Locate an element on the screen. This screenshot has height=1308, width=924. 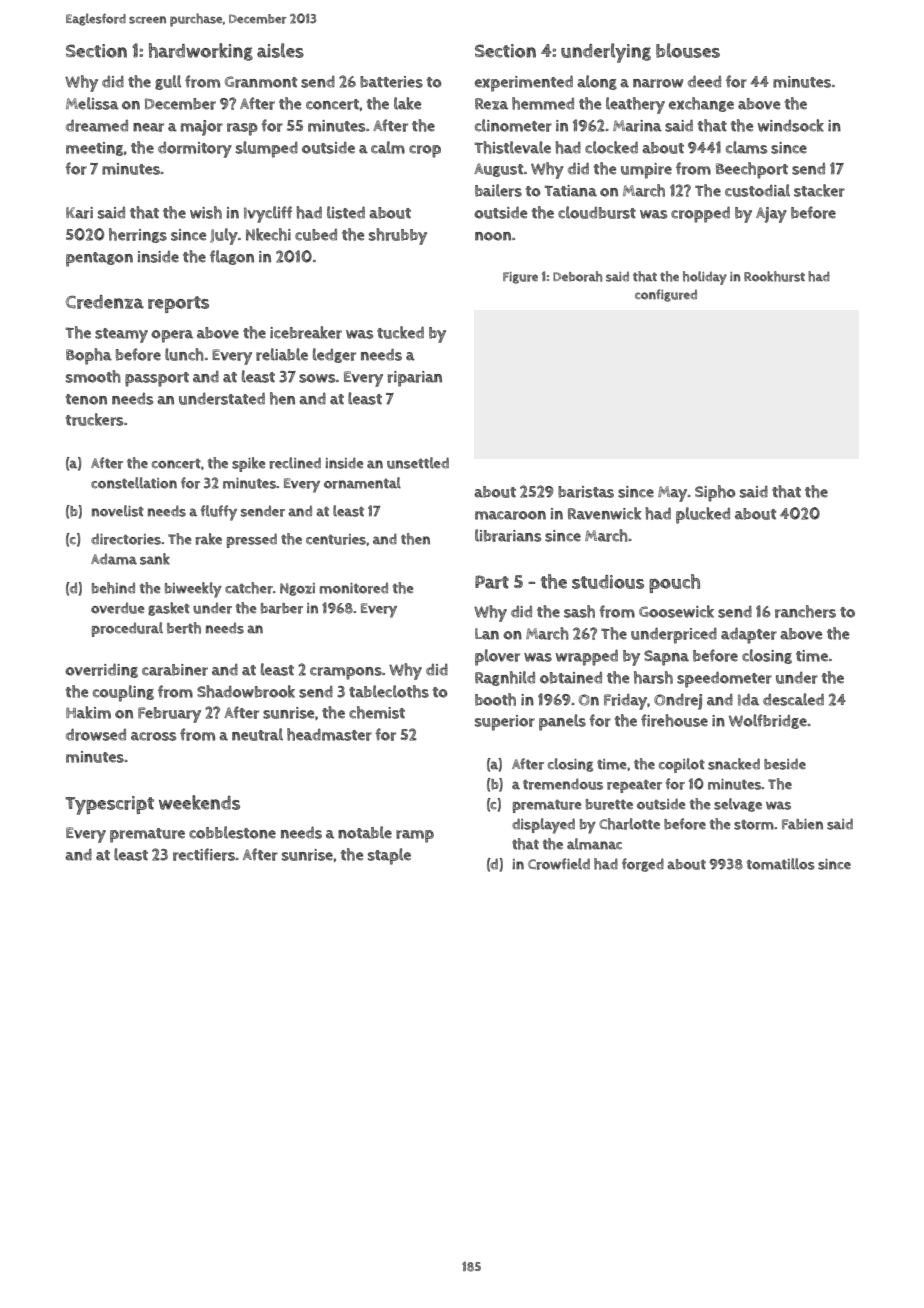
hemmed is located at coordinates (543, 103).
